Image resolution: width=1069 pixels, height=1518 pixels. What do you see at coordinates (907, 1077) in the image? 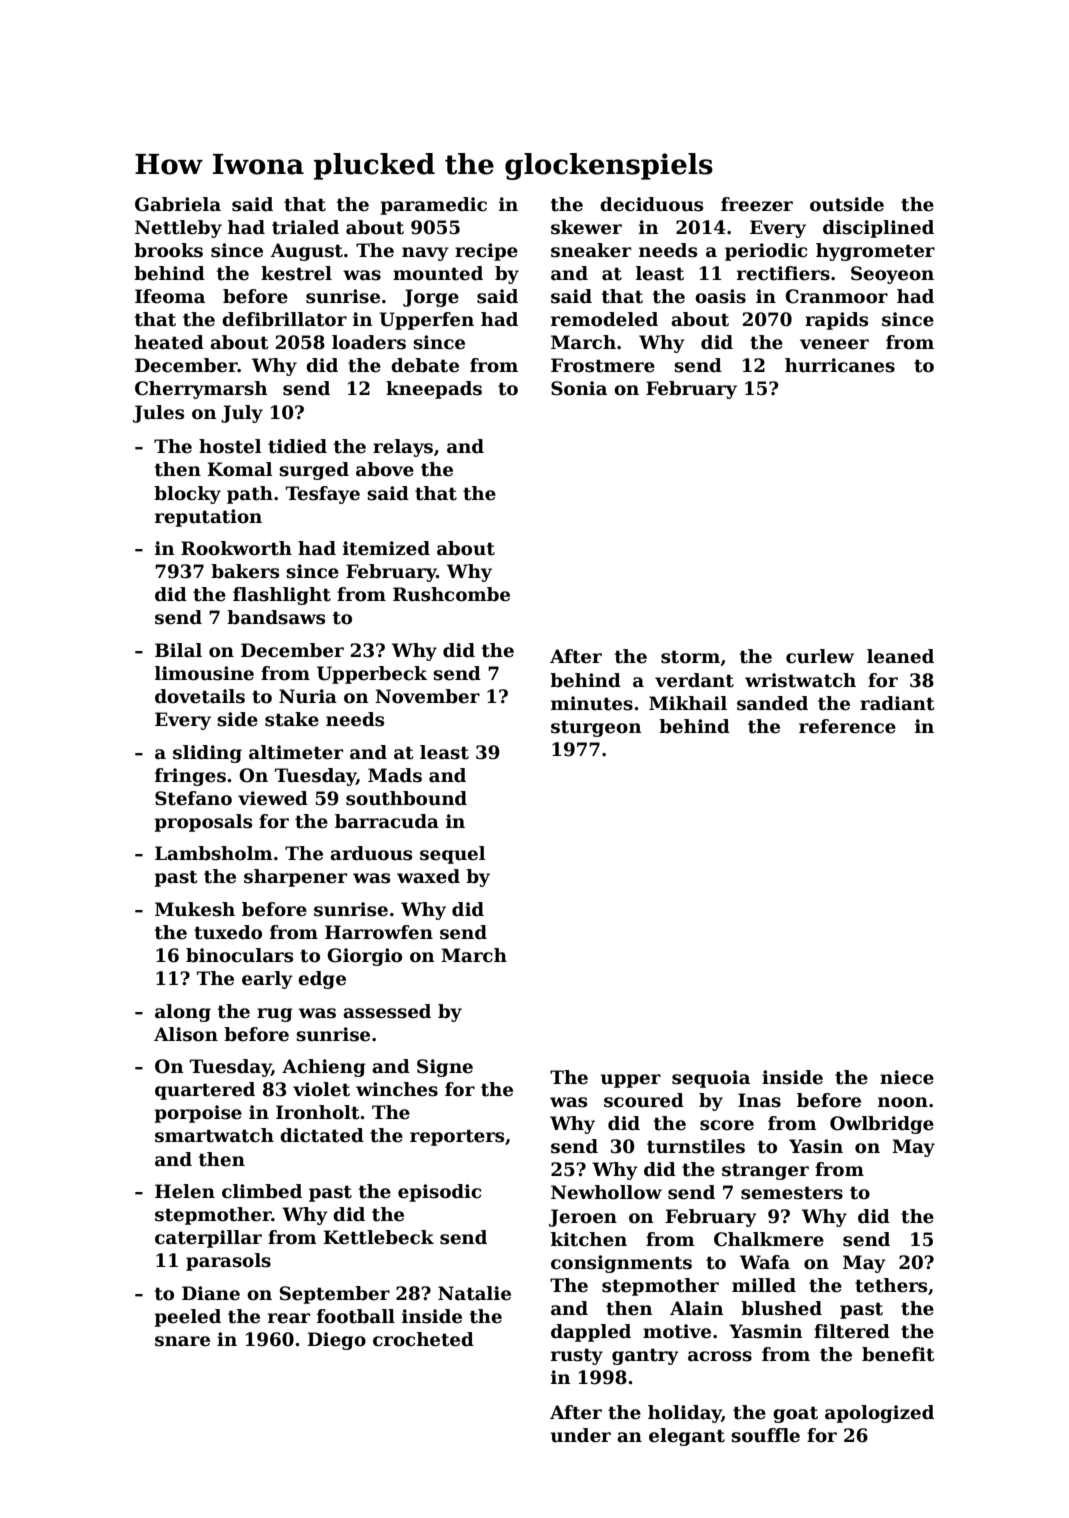
I see `niece` at bounding box center [907, 1077].
